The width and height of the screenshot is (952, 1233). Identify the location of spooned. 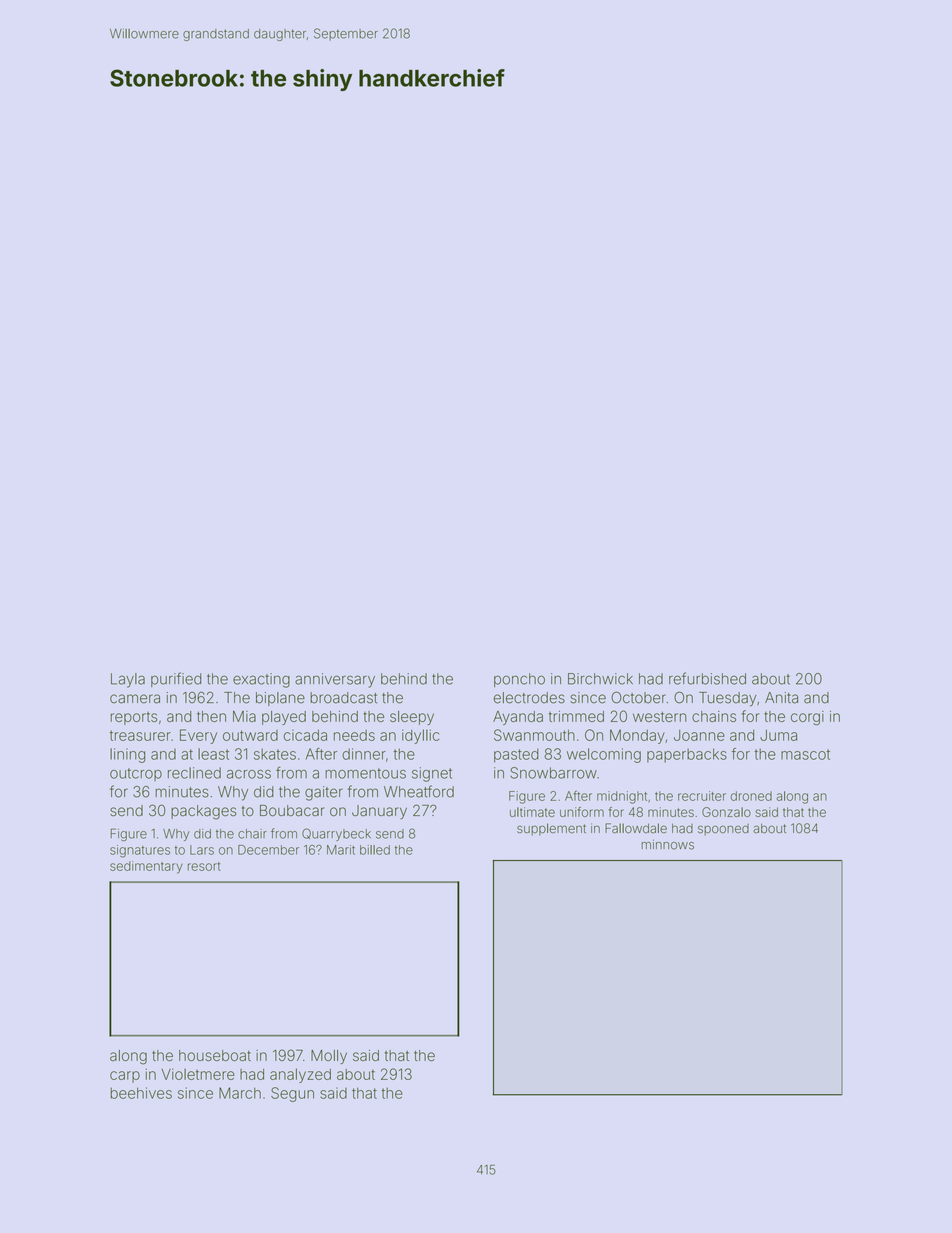
(723, 830).
